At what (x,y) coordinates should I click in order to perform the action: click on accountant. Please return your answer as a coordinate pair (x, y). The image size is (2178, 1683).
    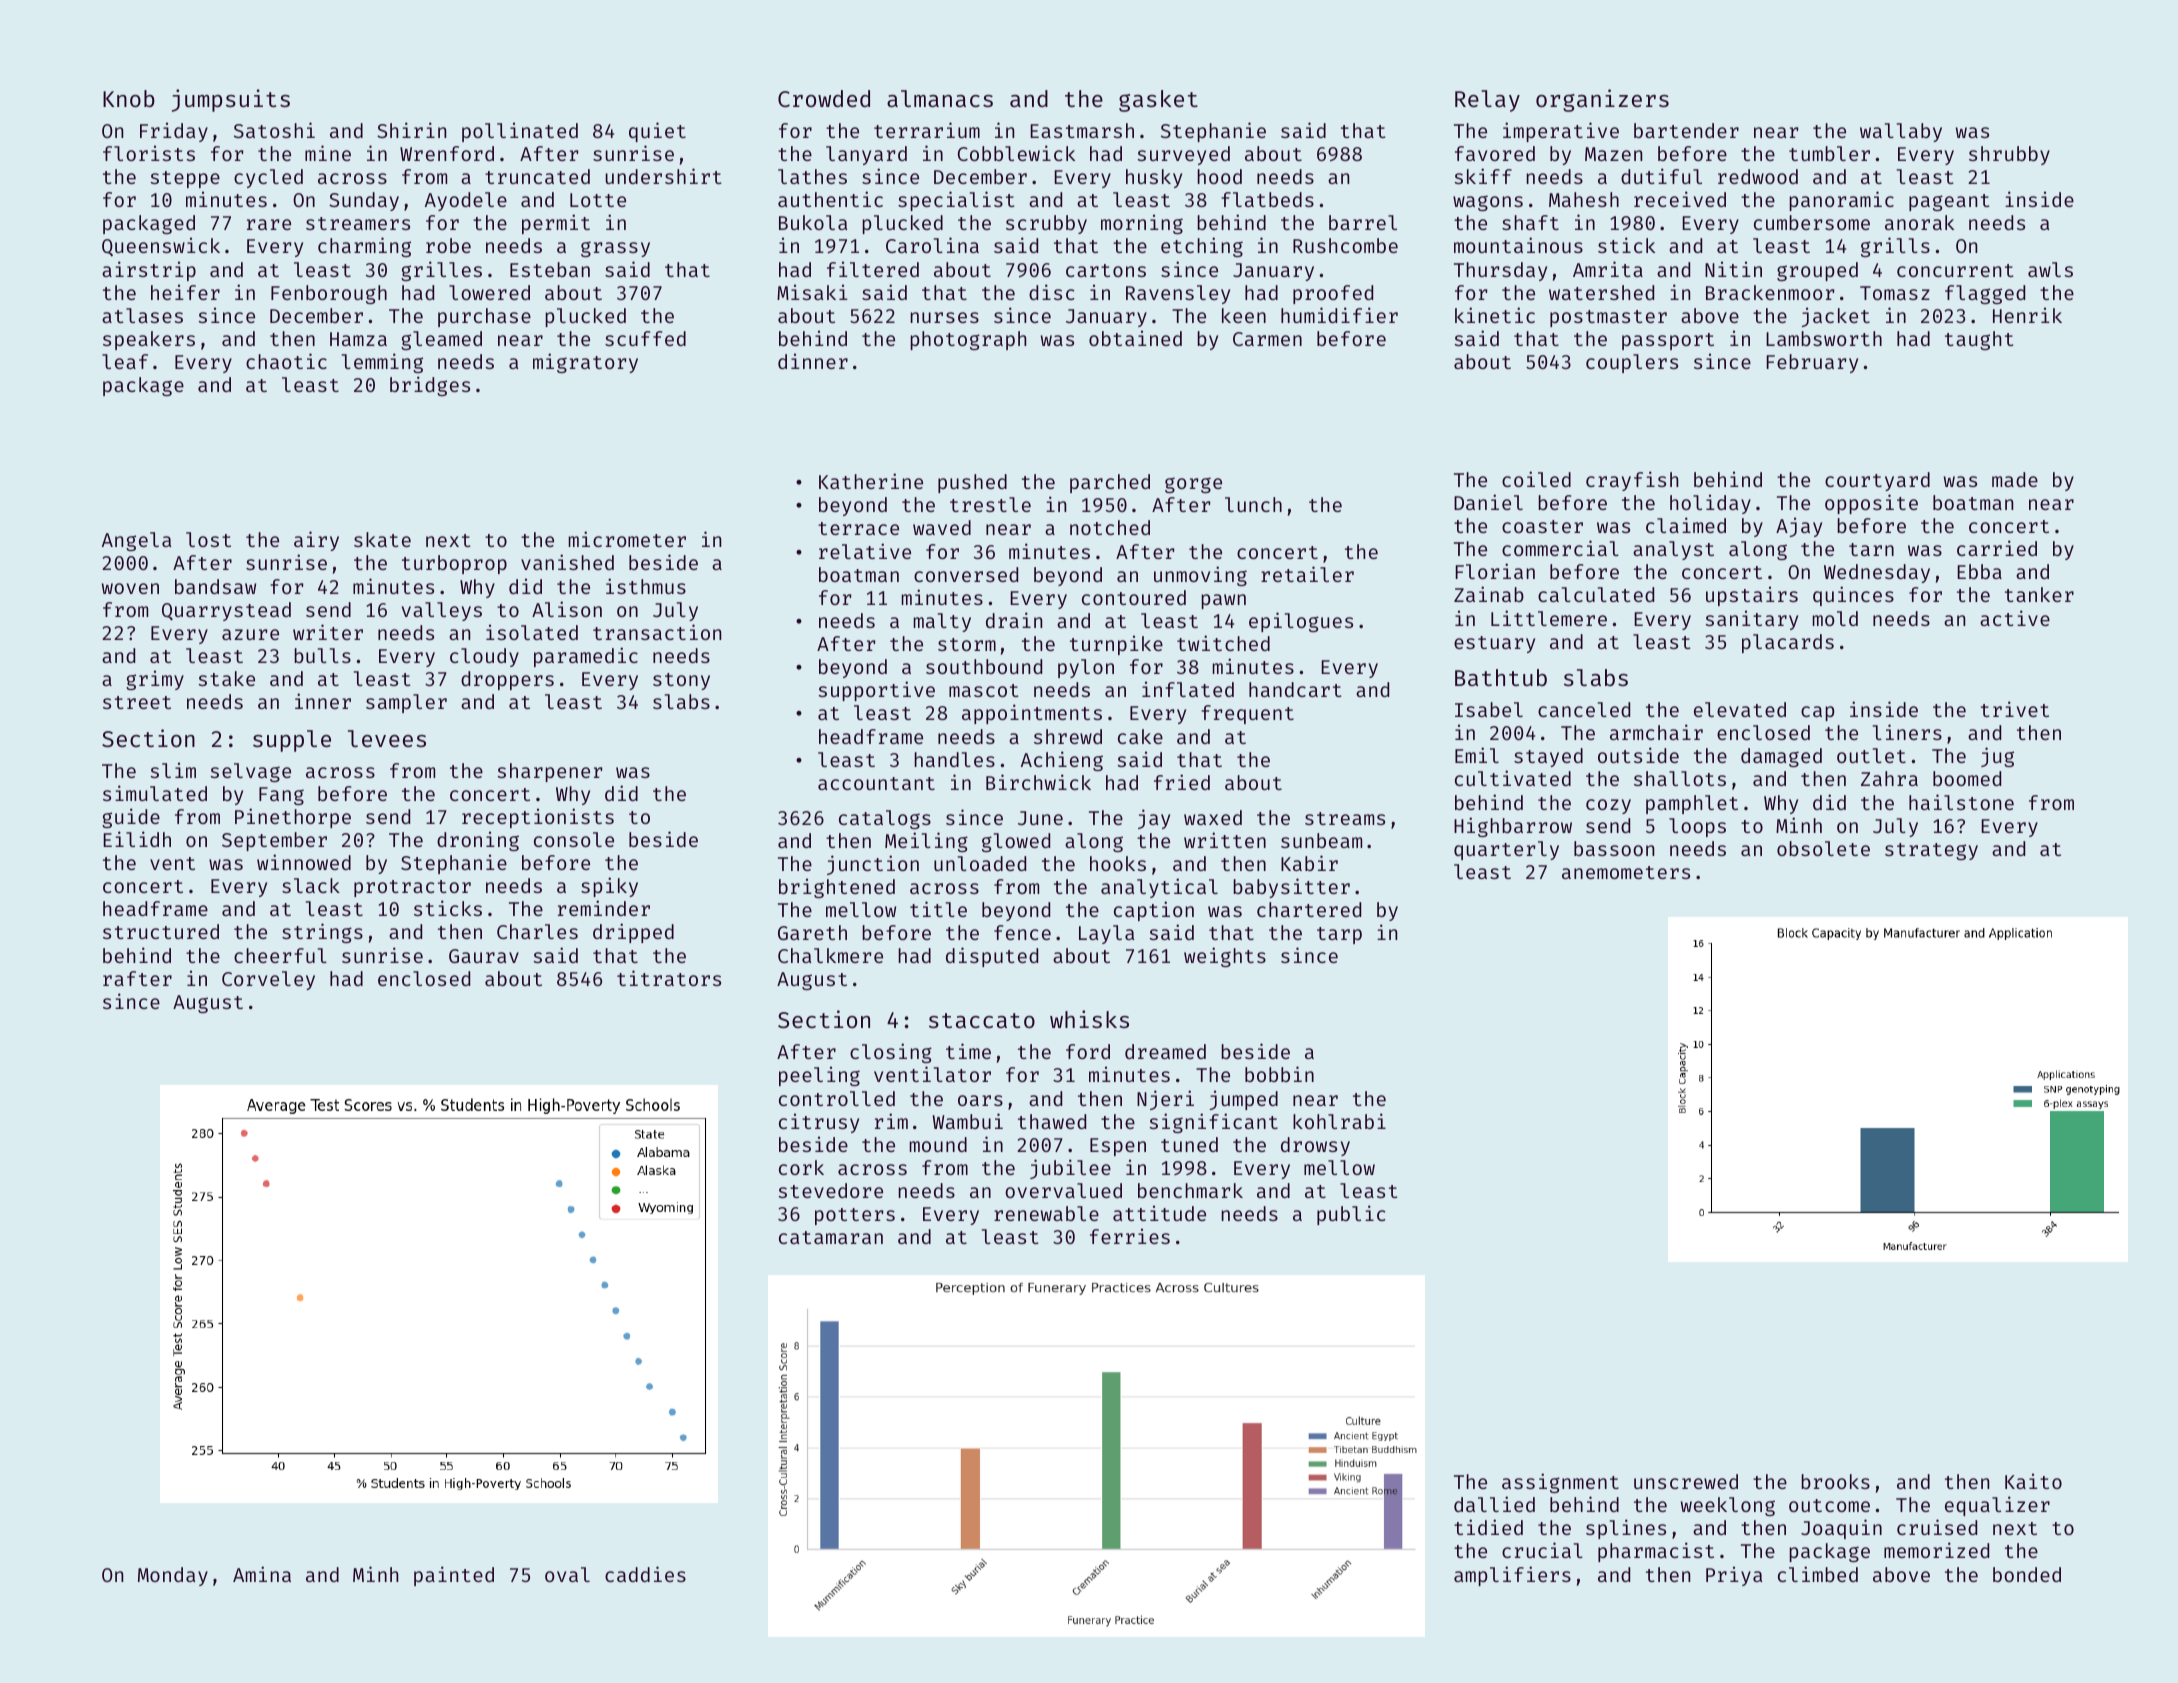
    Looking at the image, I should click on (876, 783).
